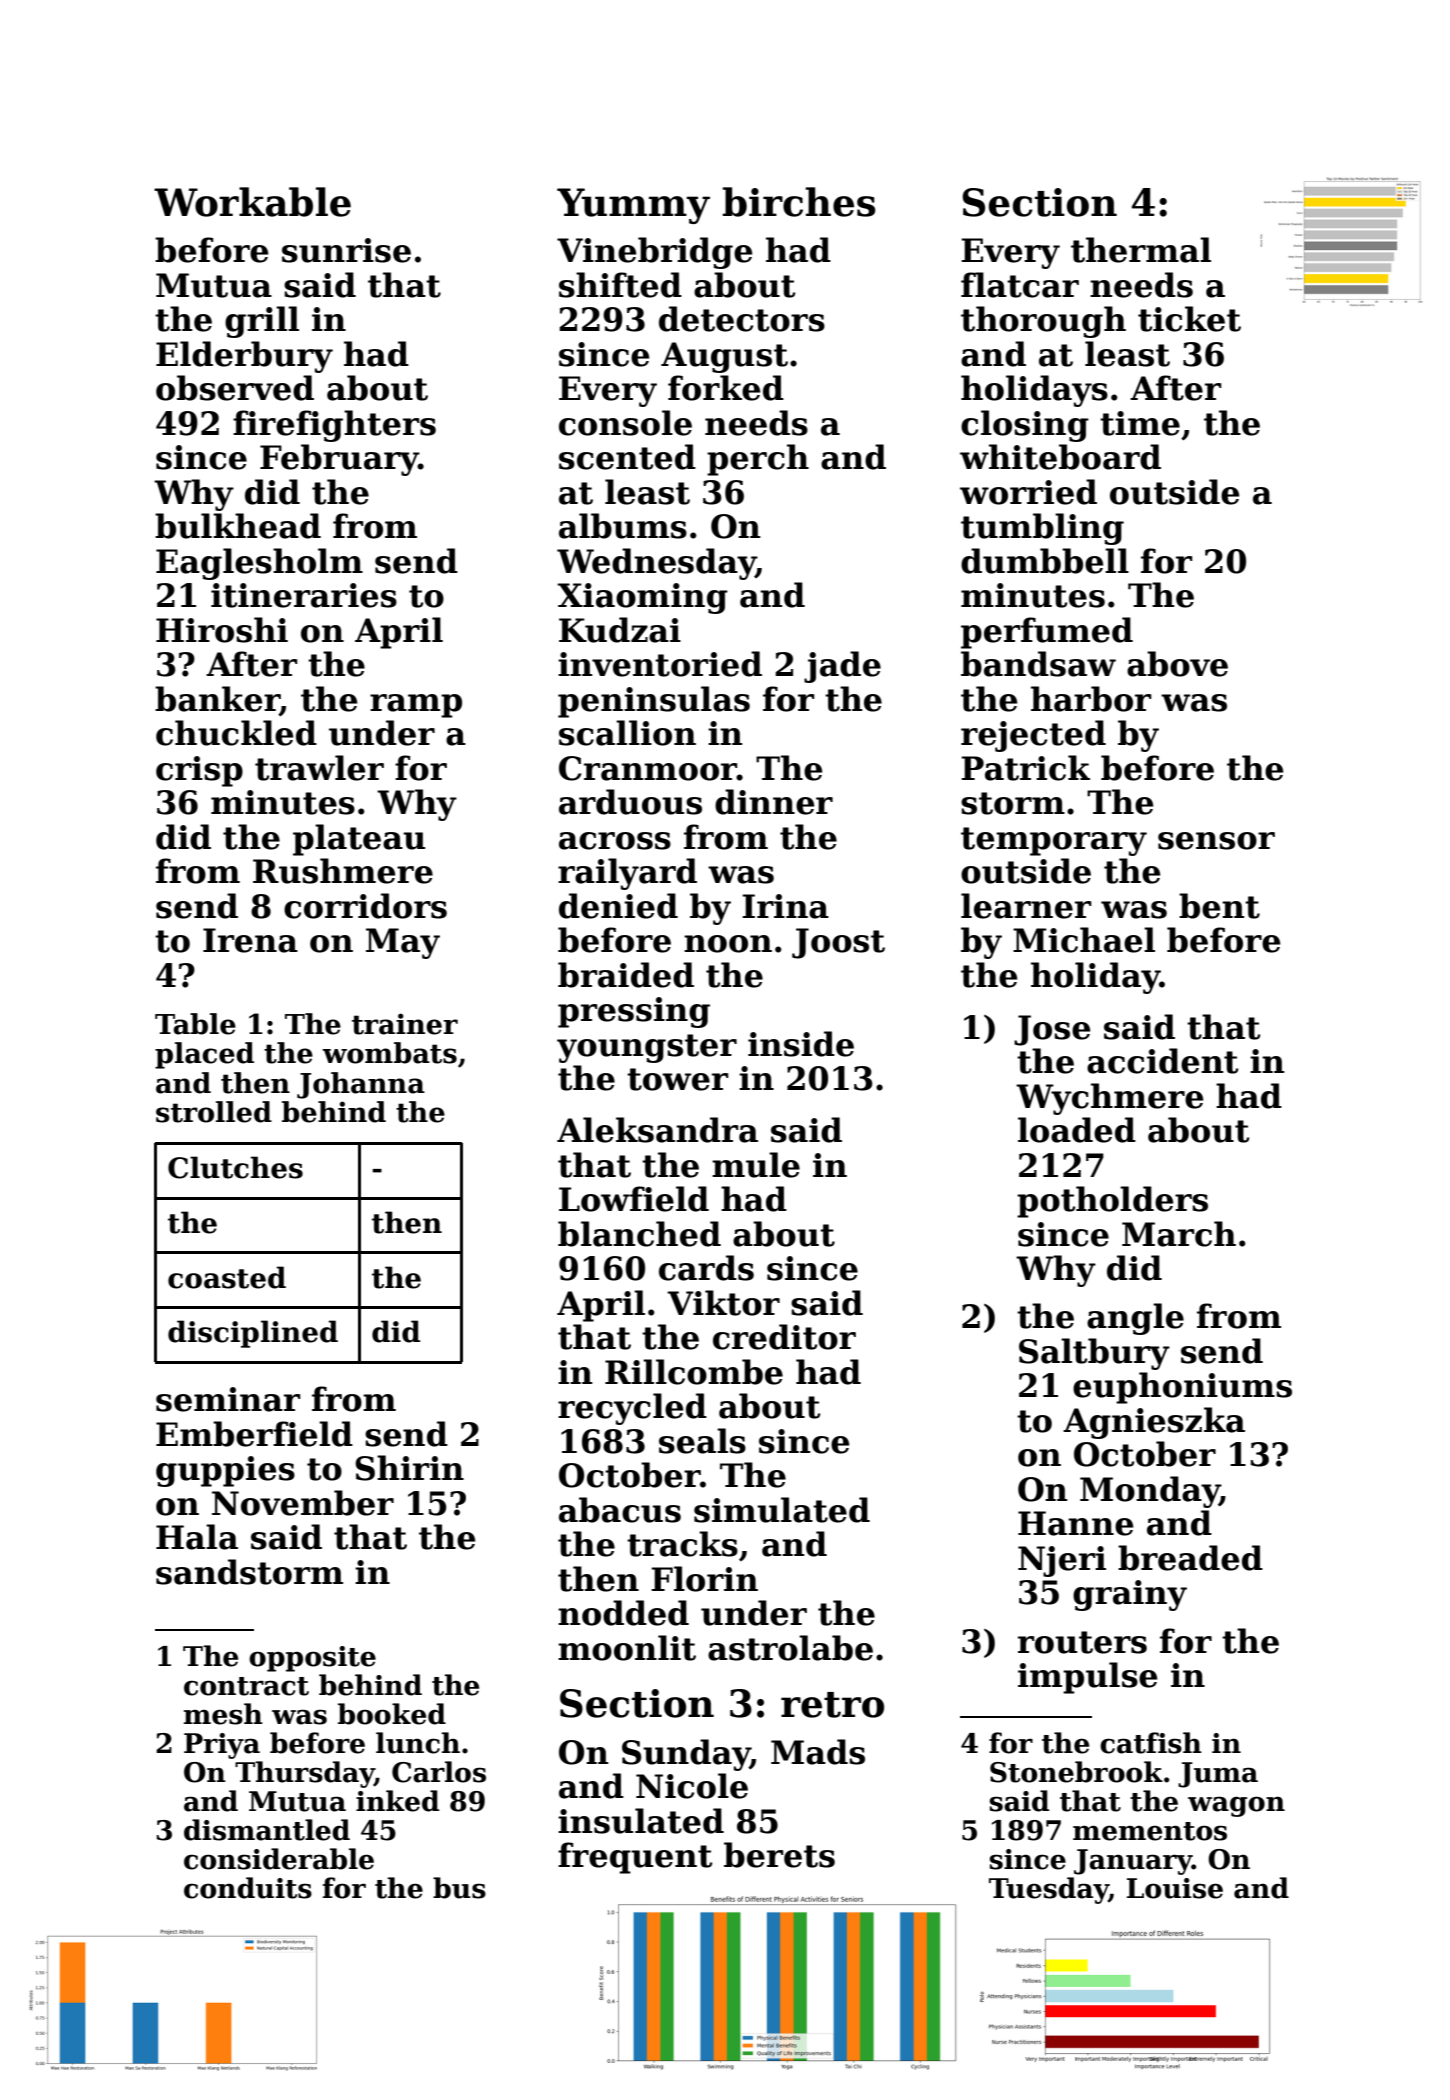  Describe the element at coordinates (1094, 1354) in the screenshot. I see `Saltbury` at that location.
